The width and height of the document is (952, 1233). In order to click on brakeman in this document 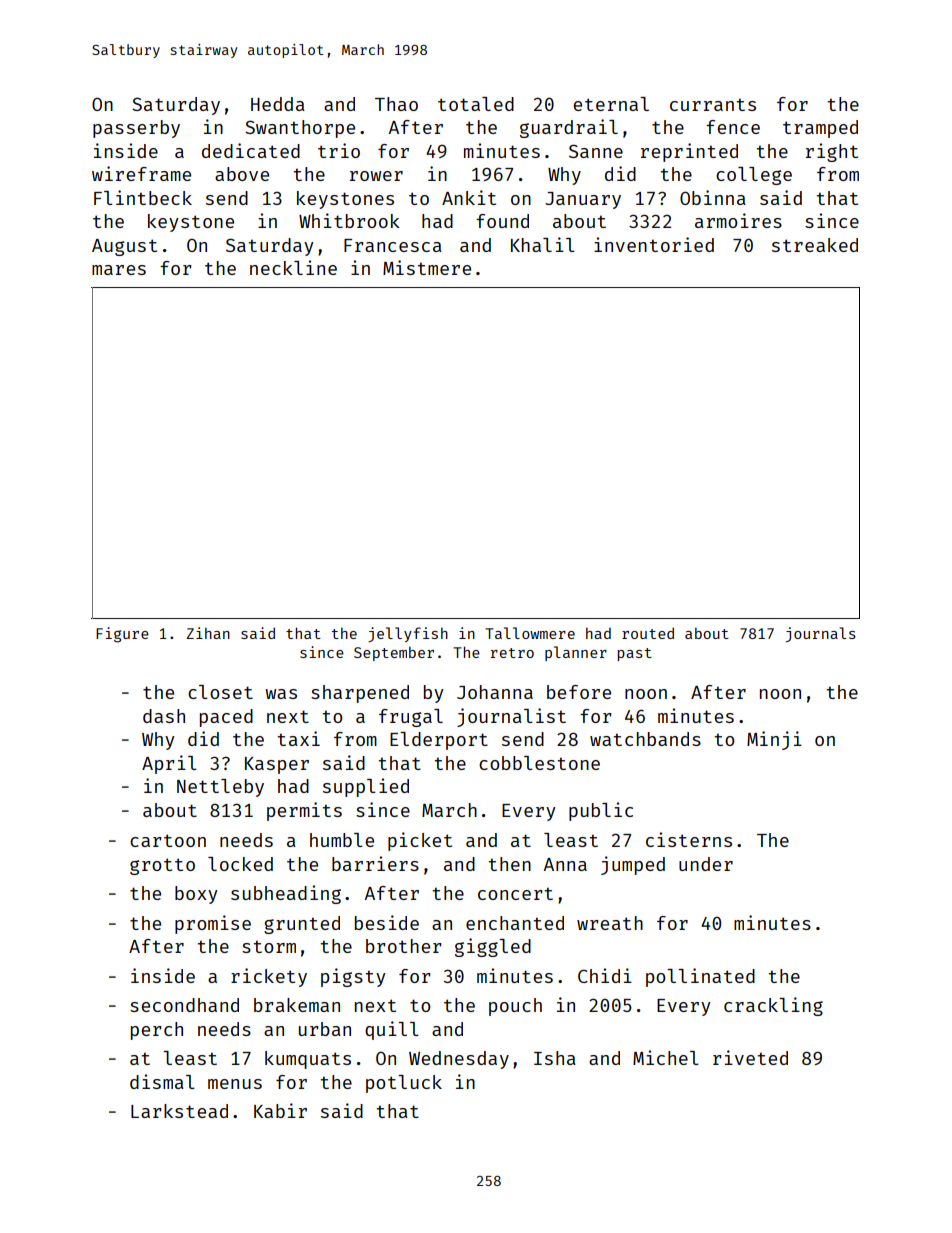, I will do `click(297, 1005)`.
